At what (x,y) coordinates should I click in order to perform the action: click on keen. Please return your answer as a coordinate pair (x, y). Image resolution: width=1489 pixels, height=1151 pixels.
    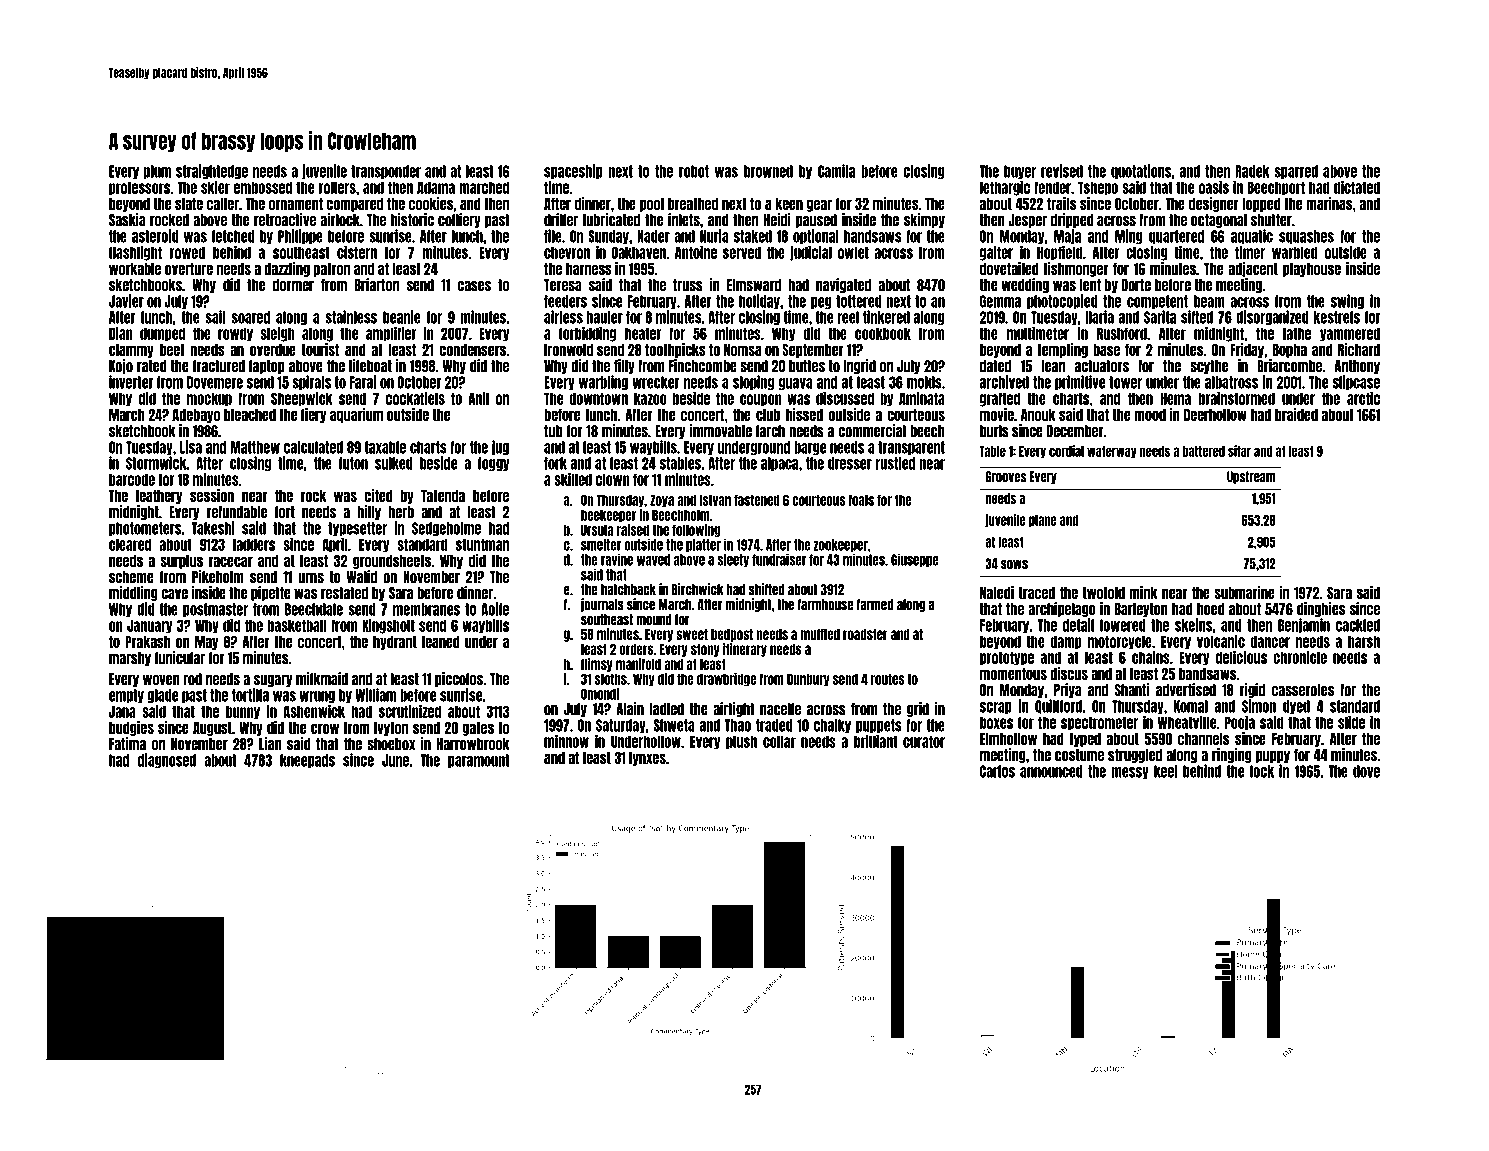
    Looking at the image, I should click on (789, 204).
